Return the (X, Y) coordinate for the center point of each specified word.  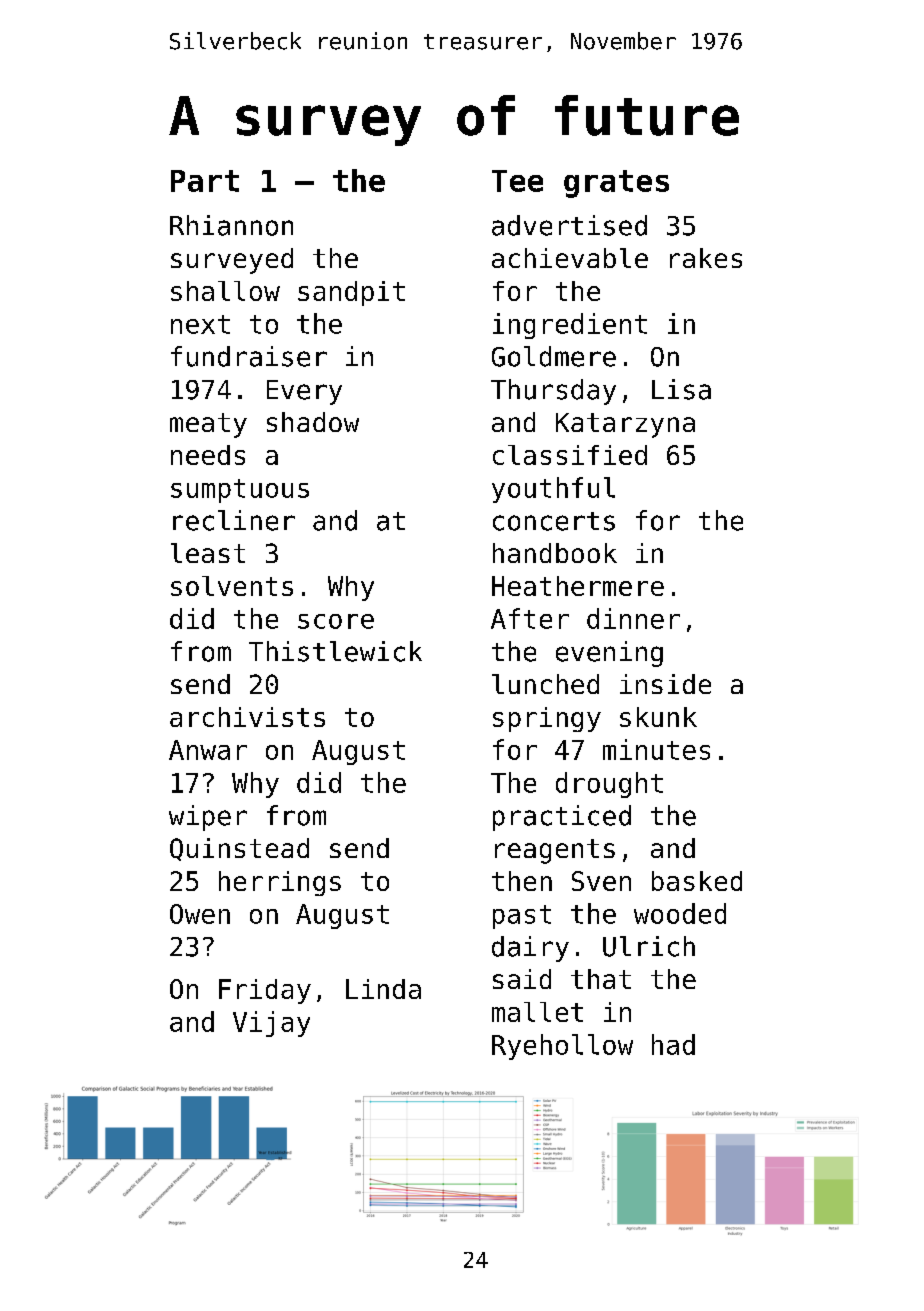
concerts (554, 521)
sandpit (351, 293)
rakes (706, 258)
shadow (313, 422)
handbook (555, 553)
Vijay (271, 1024)
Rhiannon (231, 225)
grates (616, 184)
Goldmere (554, 356)
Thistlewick (335, 651)
